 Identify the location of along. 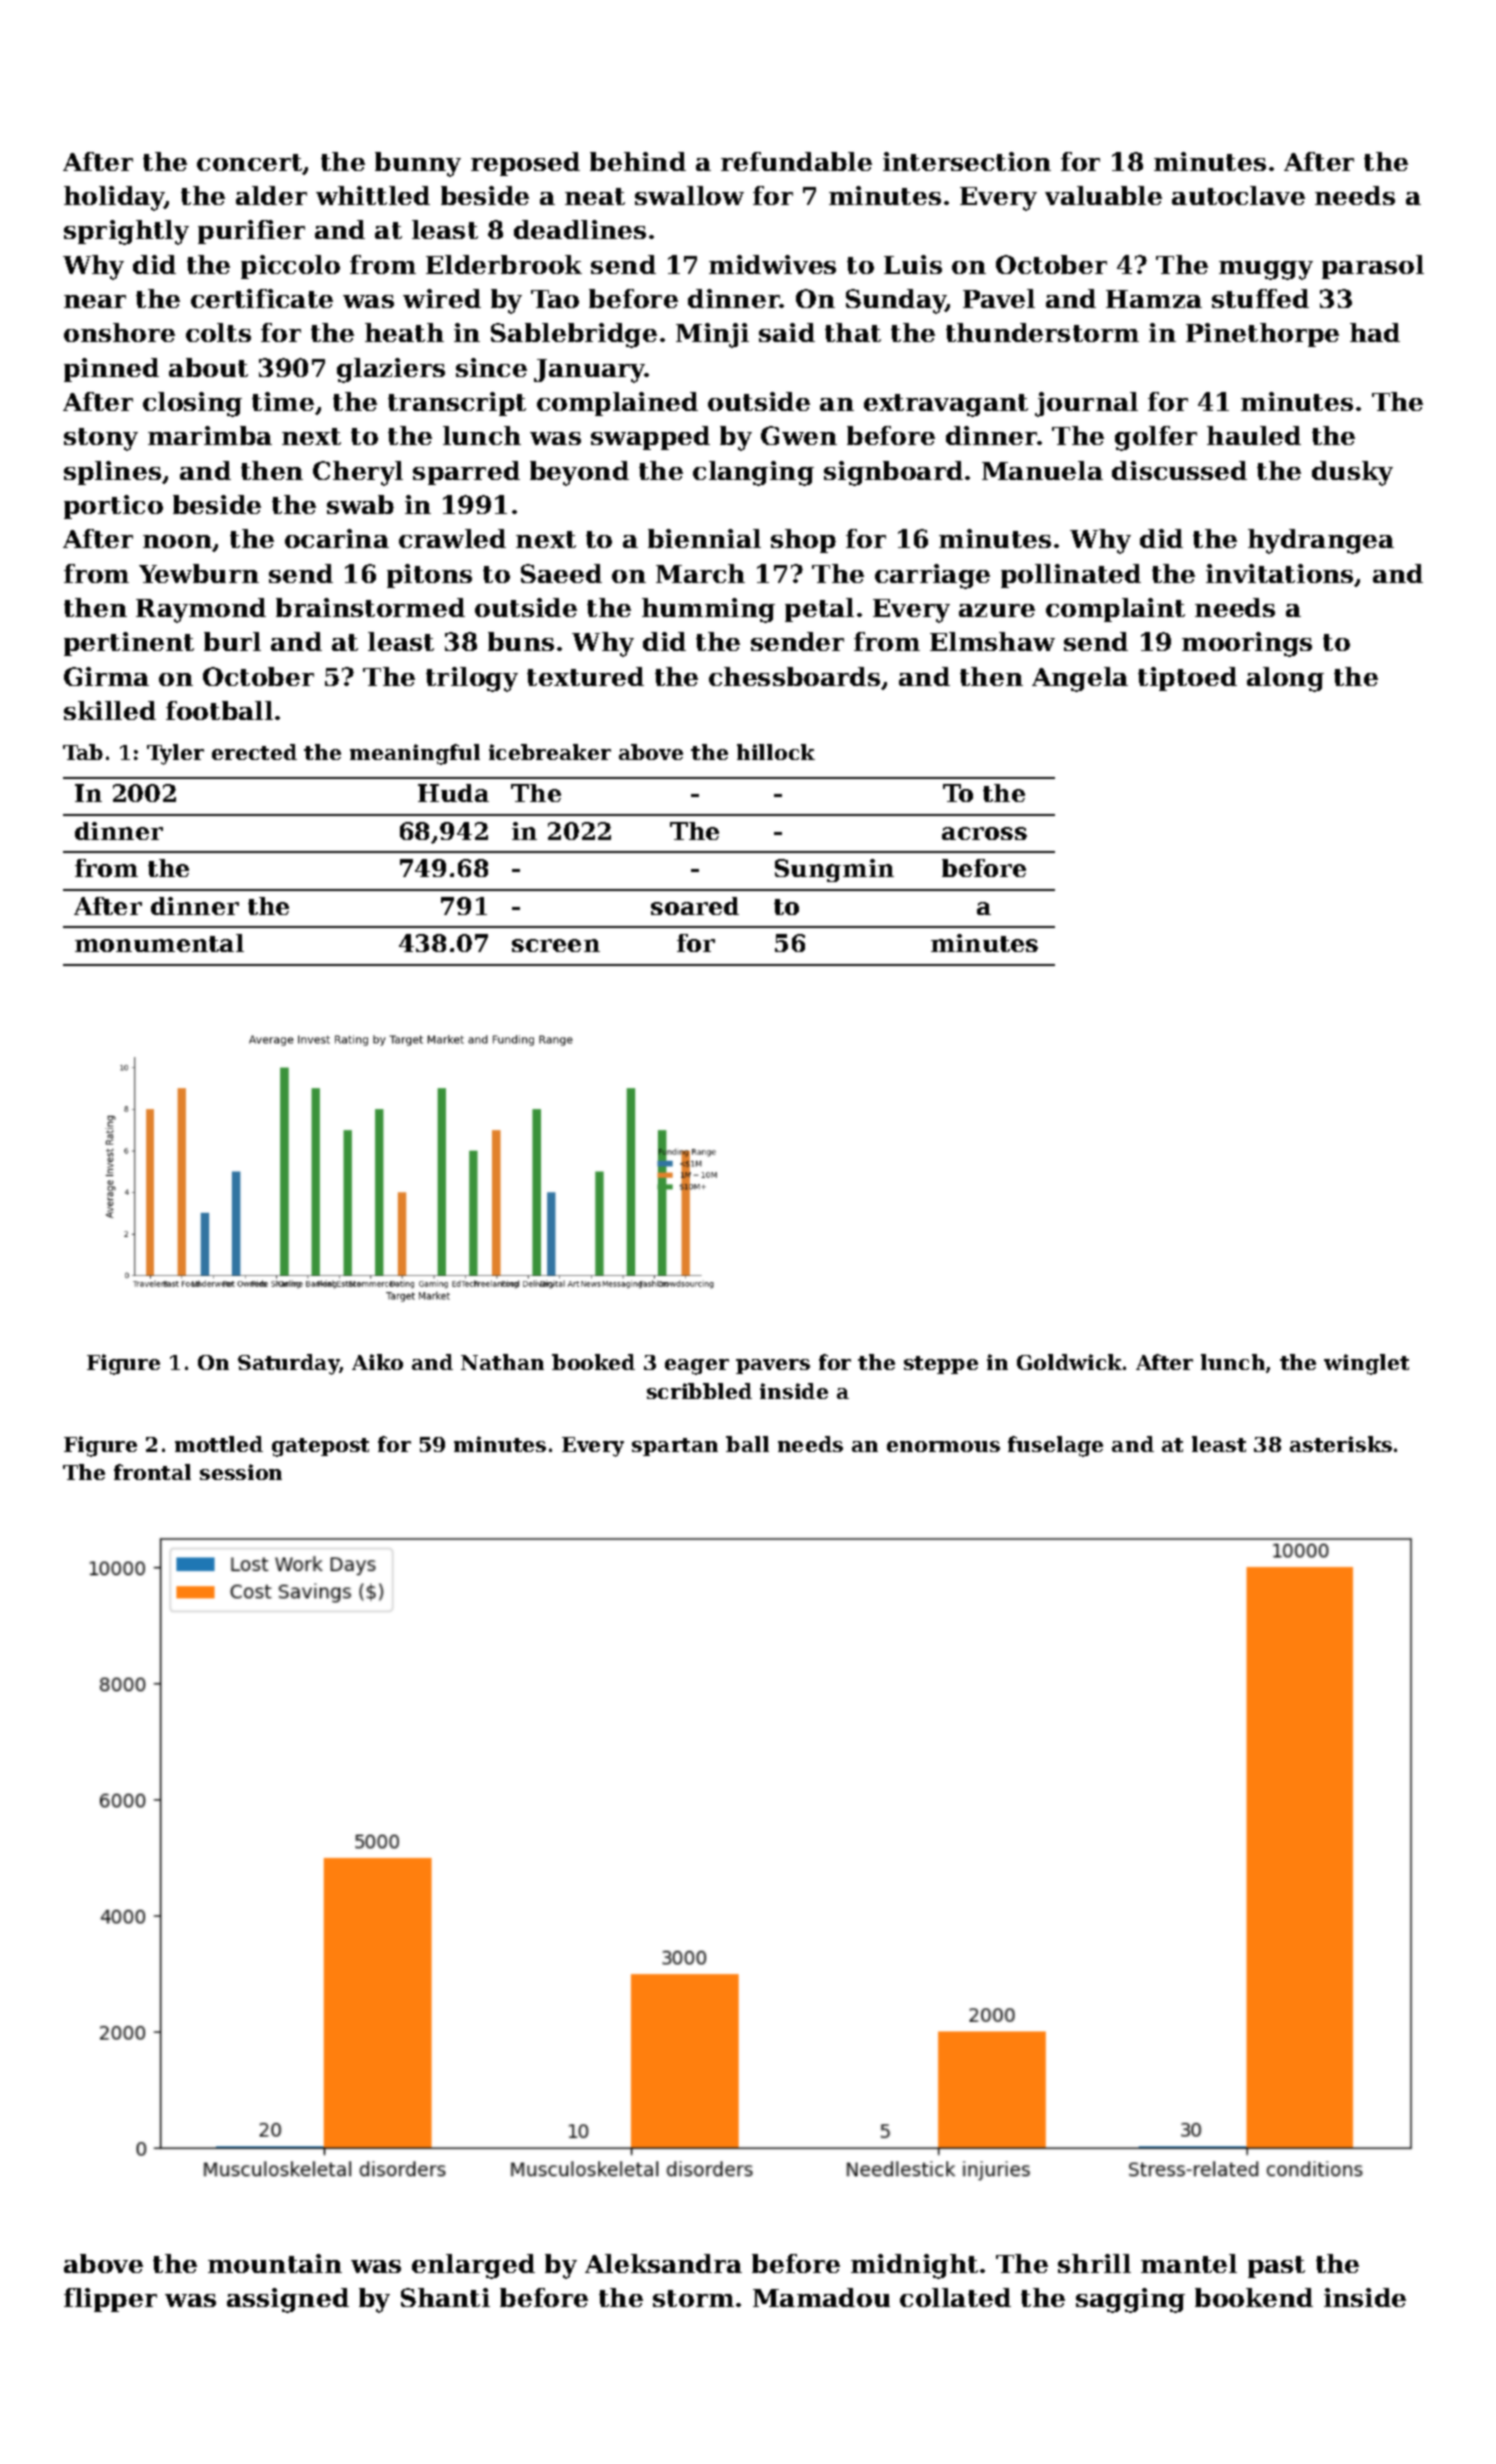
(1285, 679).
